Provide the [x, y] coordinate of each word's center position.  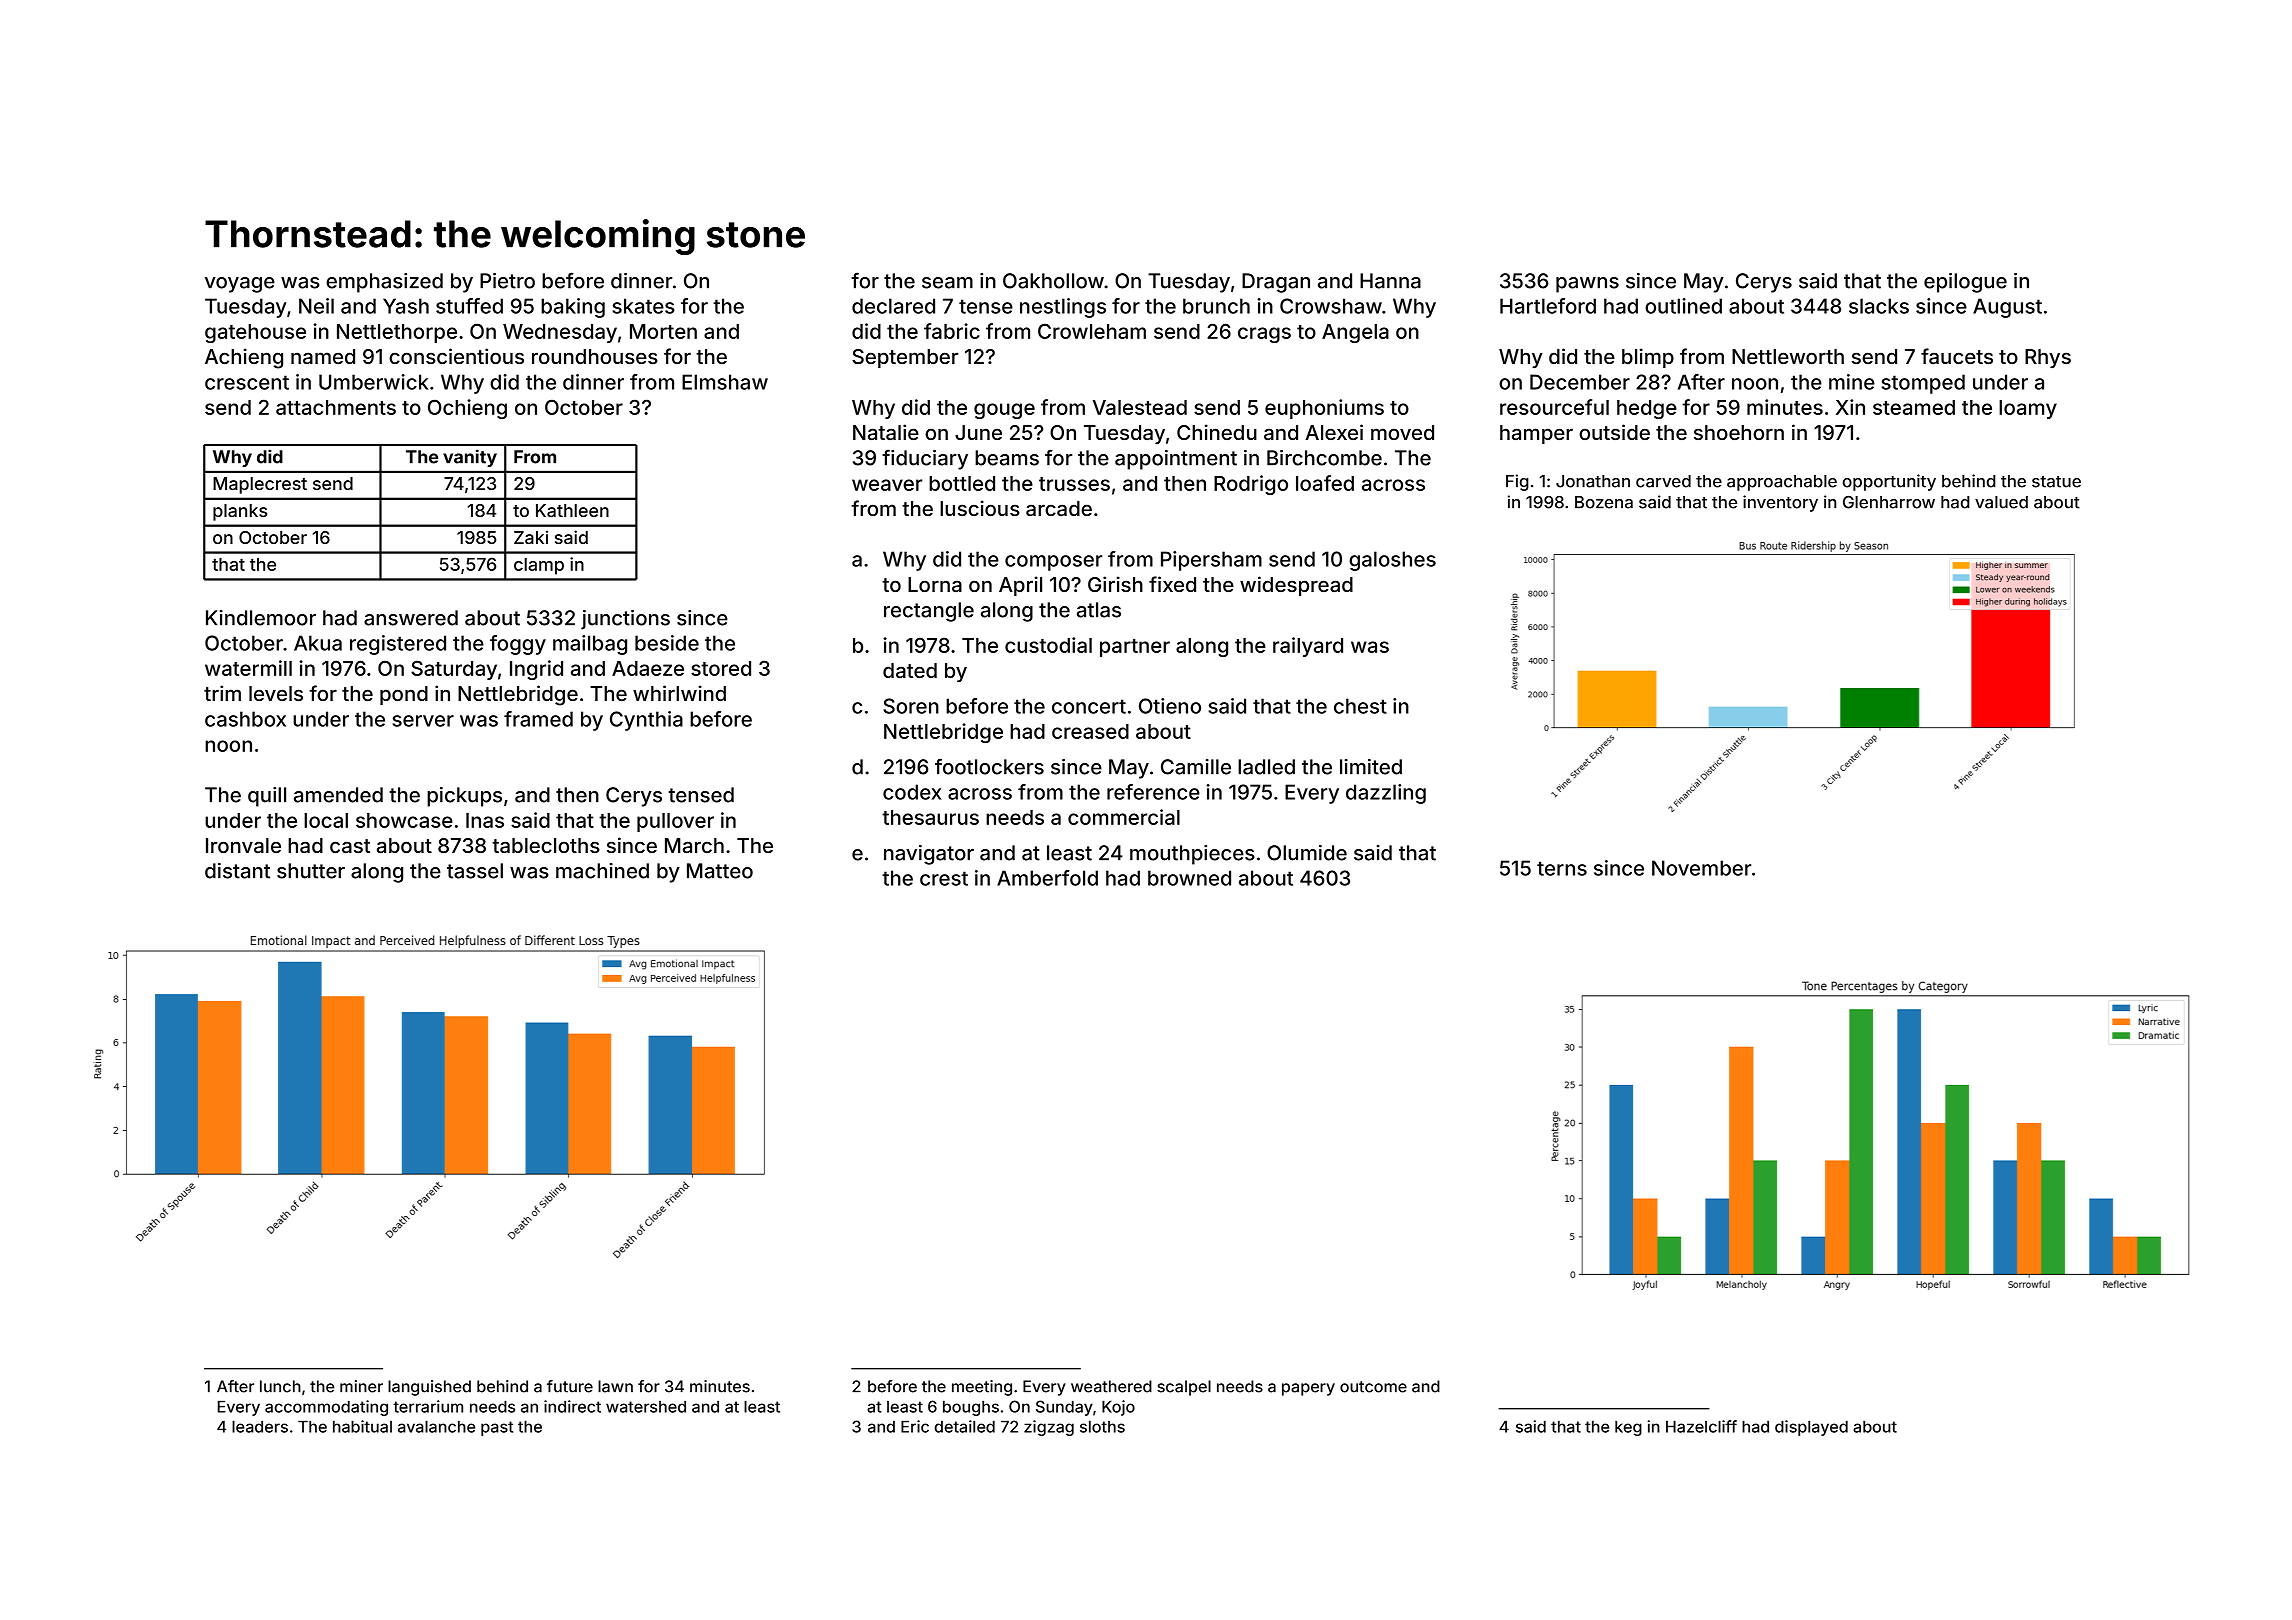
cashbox [245, 719]
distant [237, 871]
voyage [240, 285]
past [497, 1428]
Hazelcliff [1701, 1426]
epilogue [1965, 283]
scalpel [1184, 1388]
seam [947, 283]
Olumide [1307, 853]
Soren [911, 706]
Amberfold [1047, 878]
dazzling [1386, 794]
